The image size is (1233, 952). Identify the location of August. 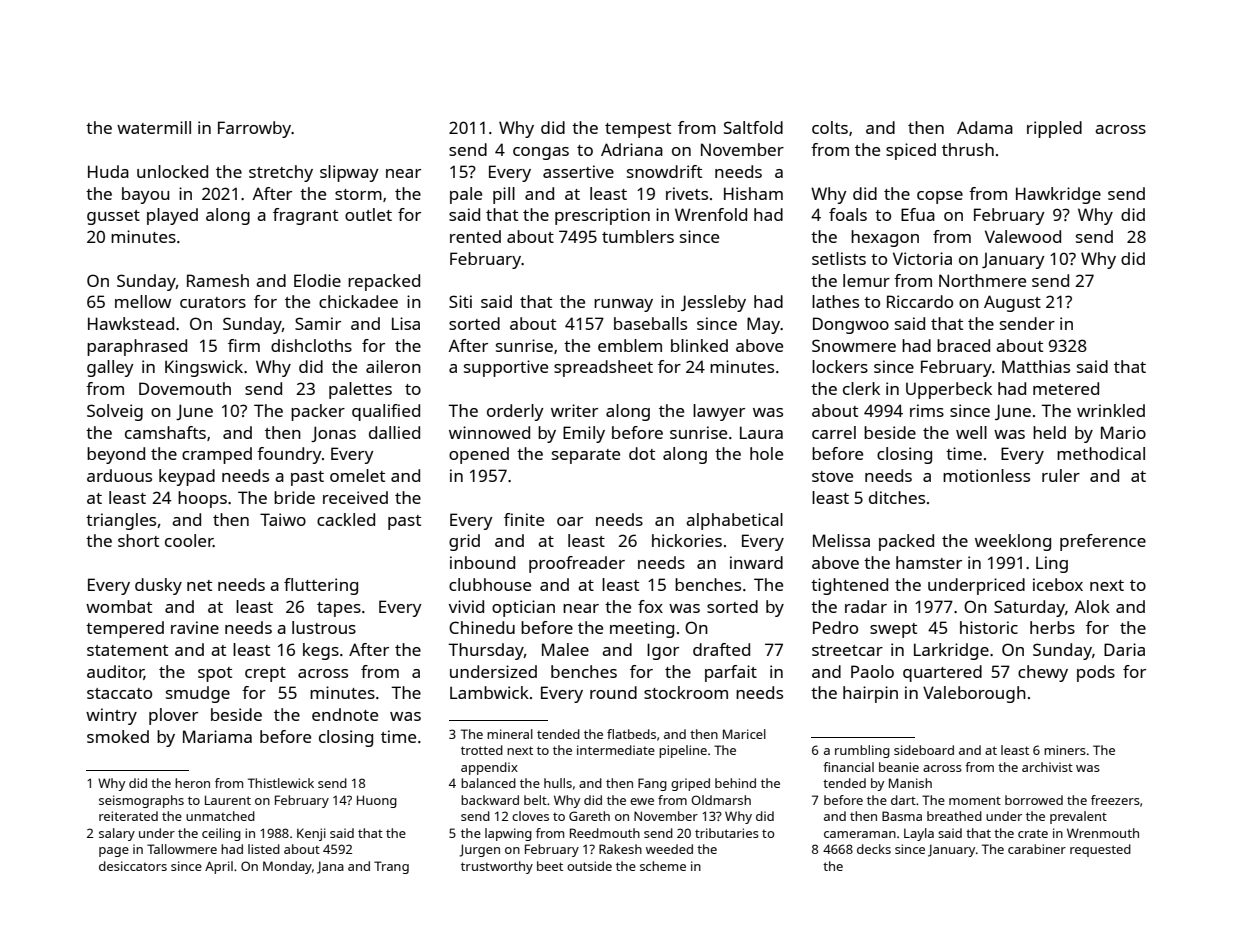
(1012, 303).
